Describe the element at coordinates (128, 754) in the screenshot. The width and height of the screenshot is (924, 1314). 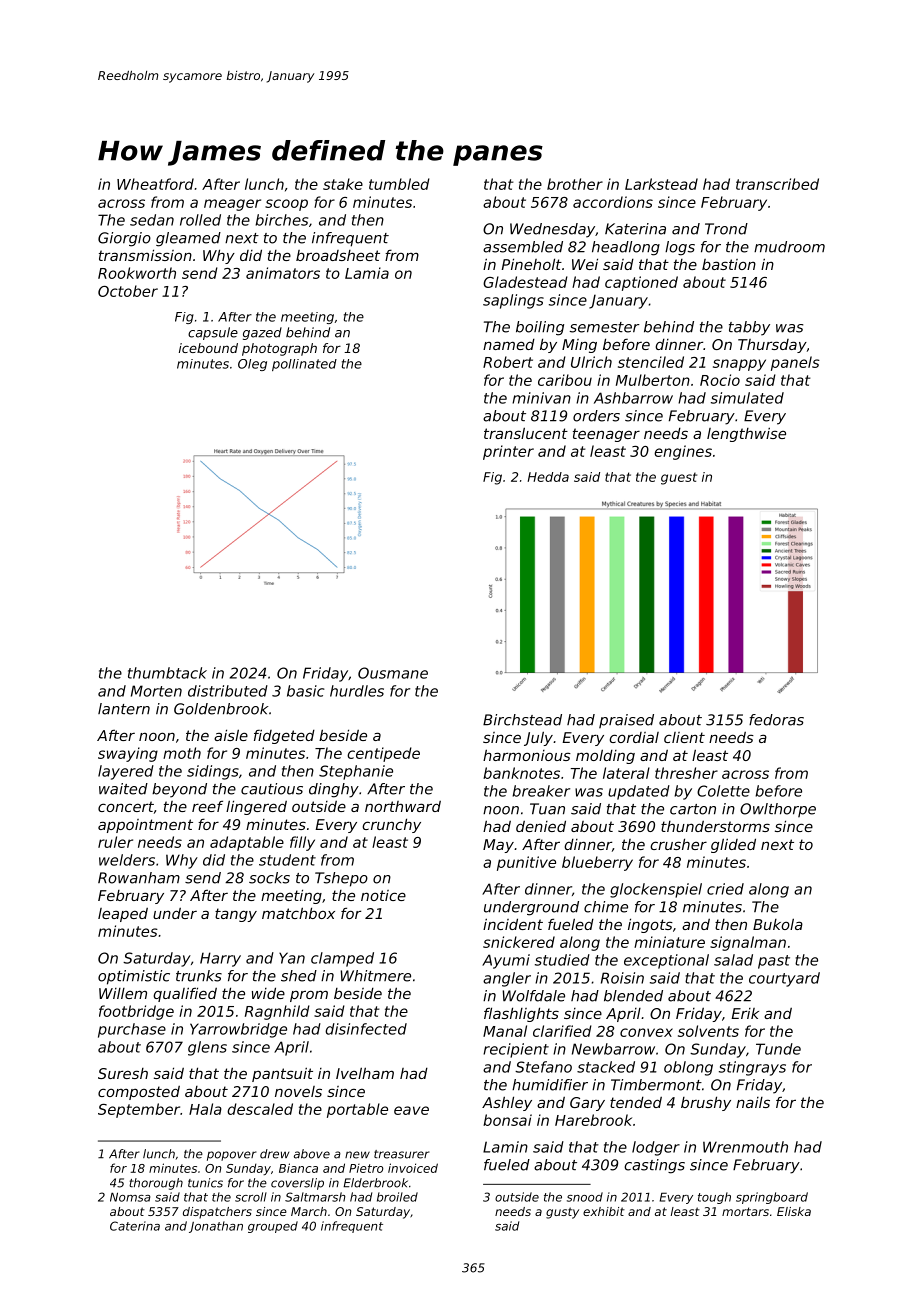
I see `swaying` at that location.
